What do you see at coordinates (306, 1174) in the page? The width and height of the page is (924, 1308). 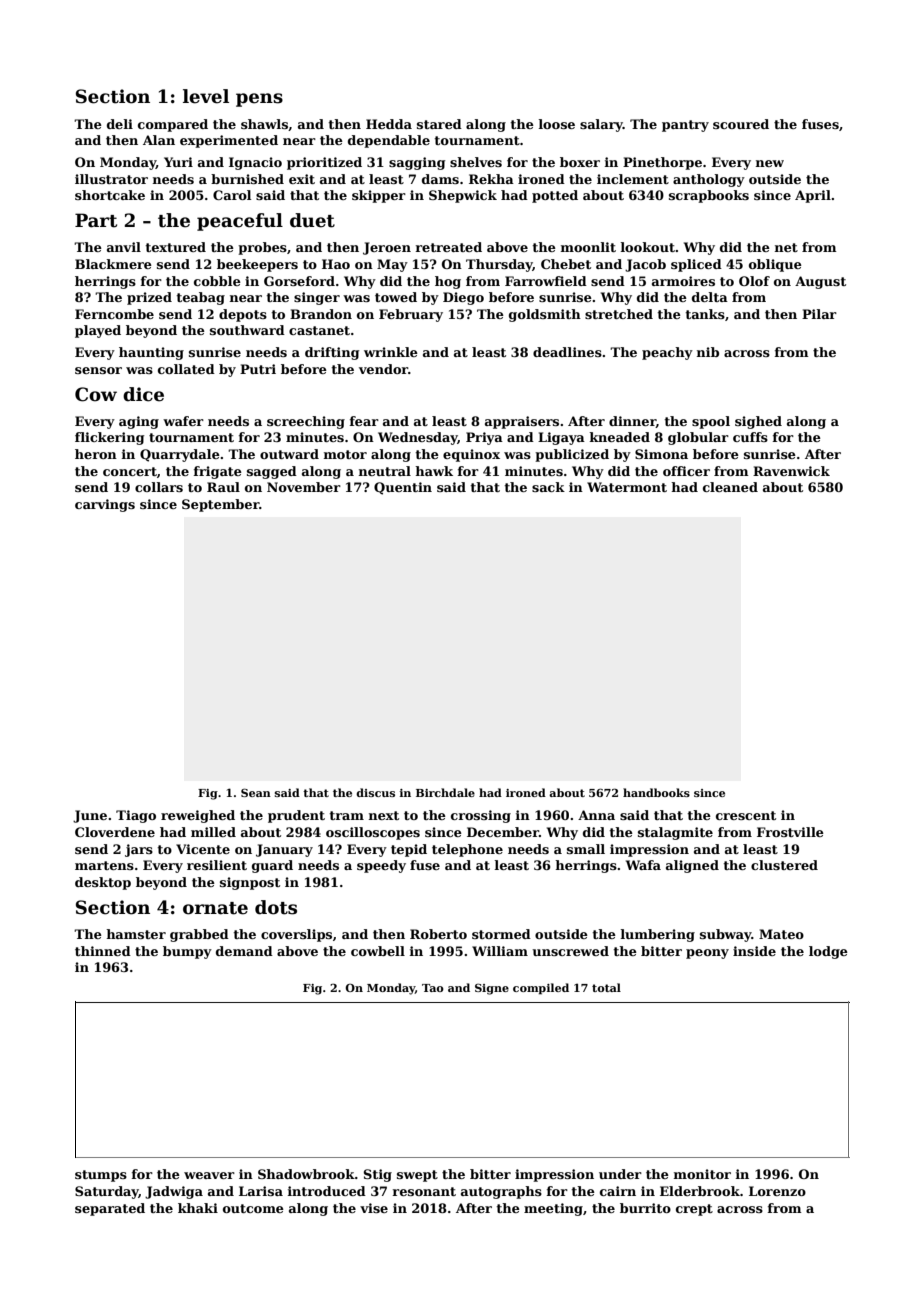 I see `Shadowbrook` at bounding box center [306, 1174].
